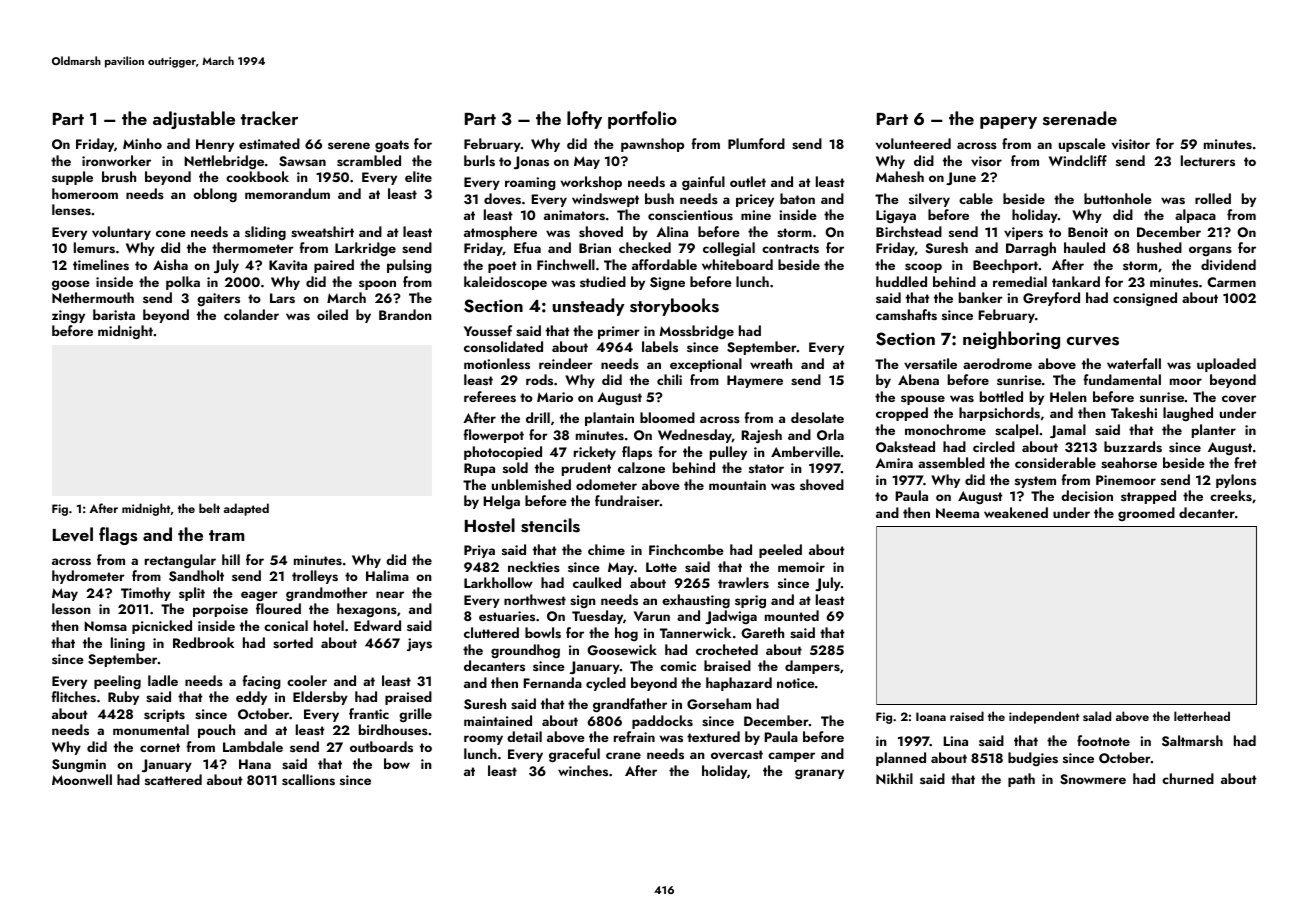  Describe the element at coordinates (209, 508) in the screenshot. I see `belt` at that location.
